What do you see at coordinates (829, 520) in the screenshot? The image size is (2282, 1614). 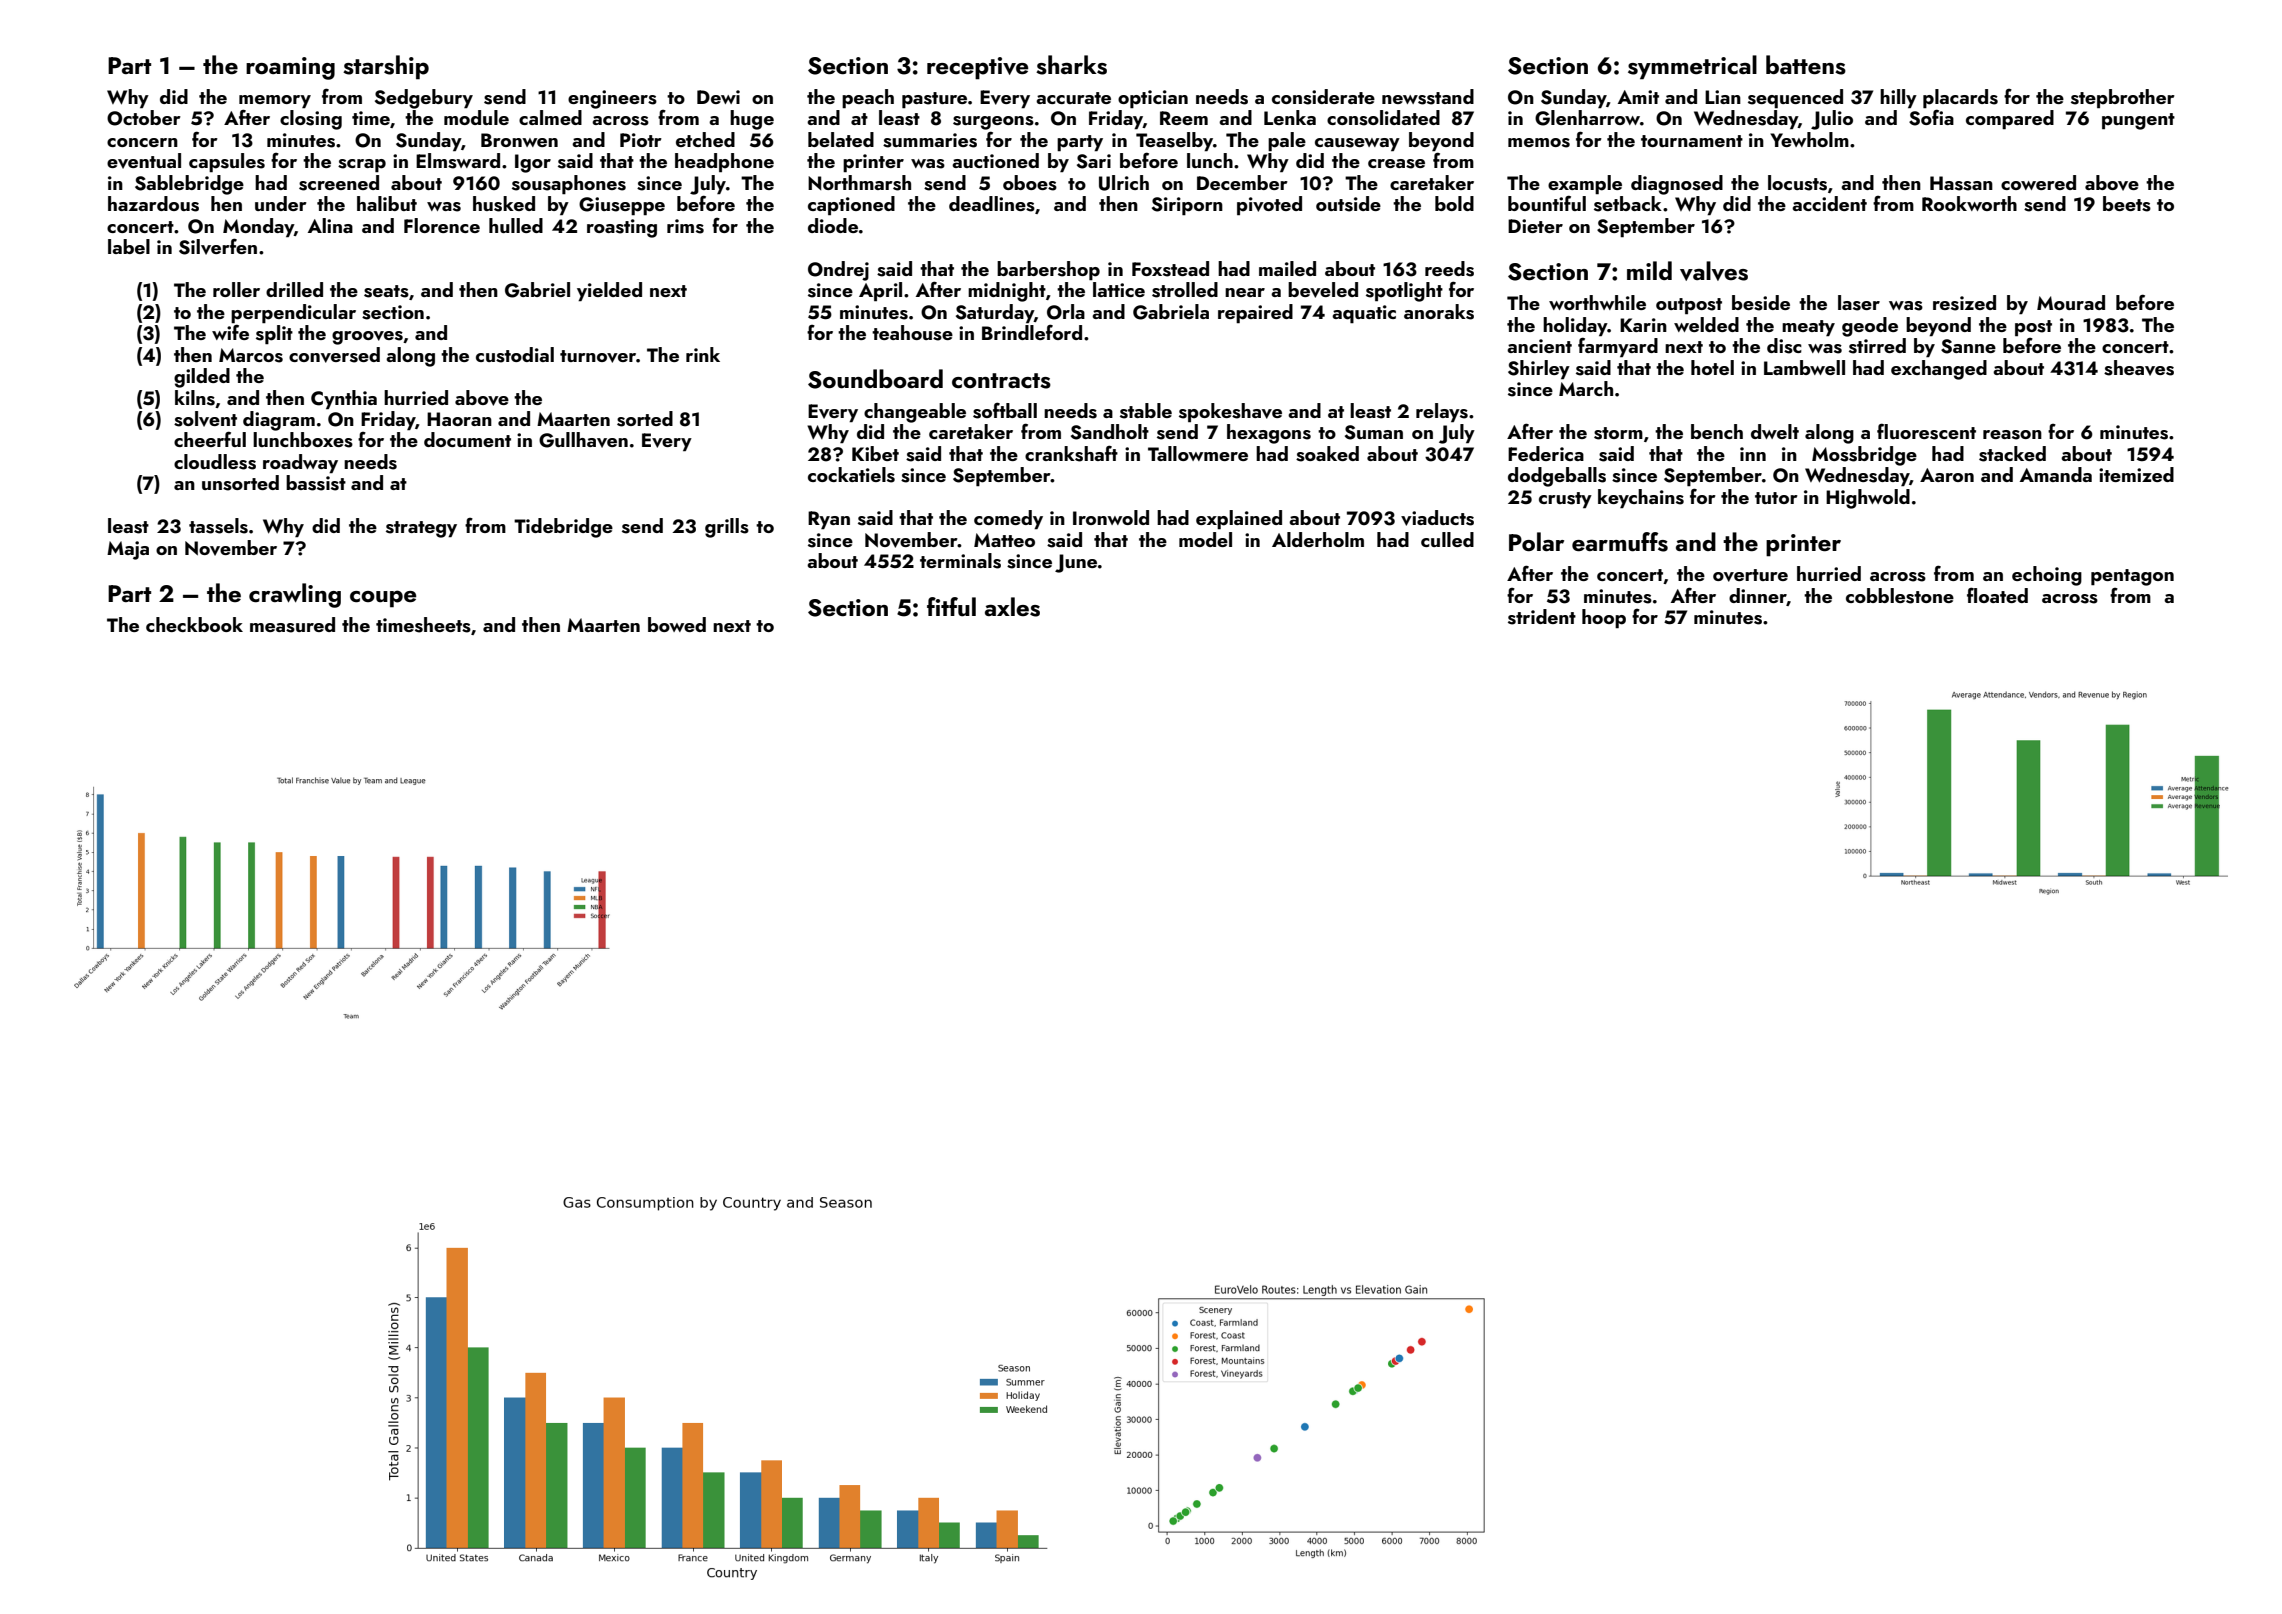 I see `Ryan` at bounding box center [829, 520].
